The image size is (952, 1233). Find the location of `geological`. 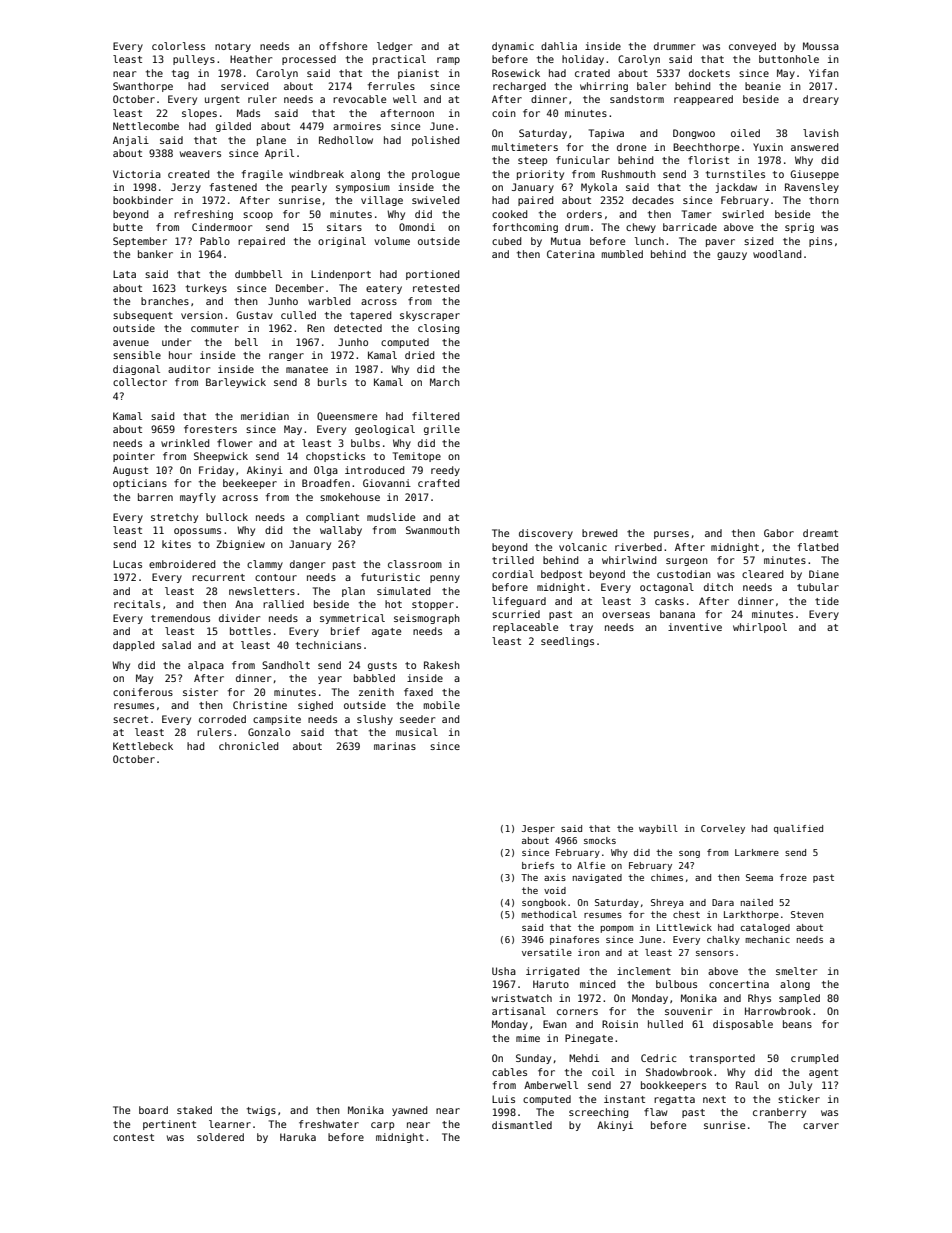

geological is located at coordinates (385, 430).
